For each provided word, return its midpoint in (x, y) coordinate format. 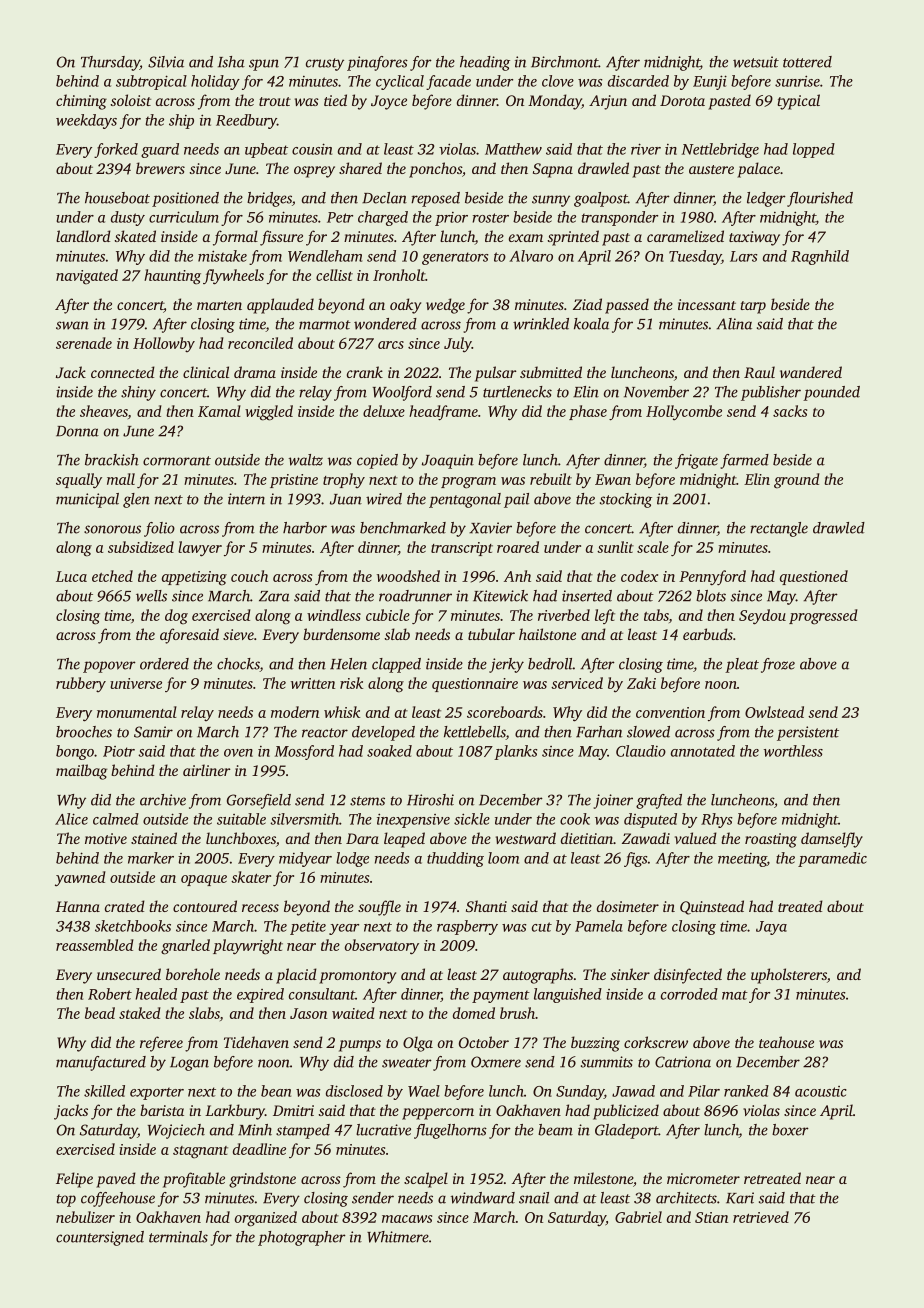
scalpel (426, 1180)
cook (575, 819)
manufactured (101, 1063)
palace (758, 170)
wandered (811, 372)
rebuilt (551, 479)
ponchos (435, 170)
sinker (630, 974)
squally (79, 481)
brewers (160, 168)
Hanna (78, 906)
